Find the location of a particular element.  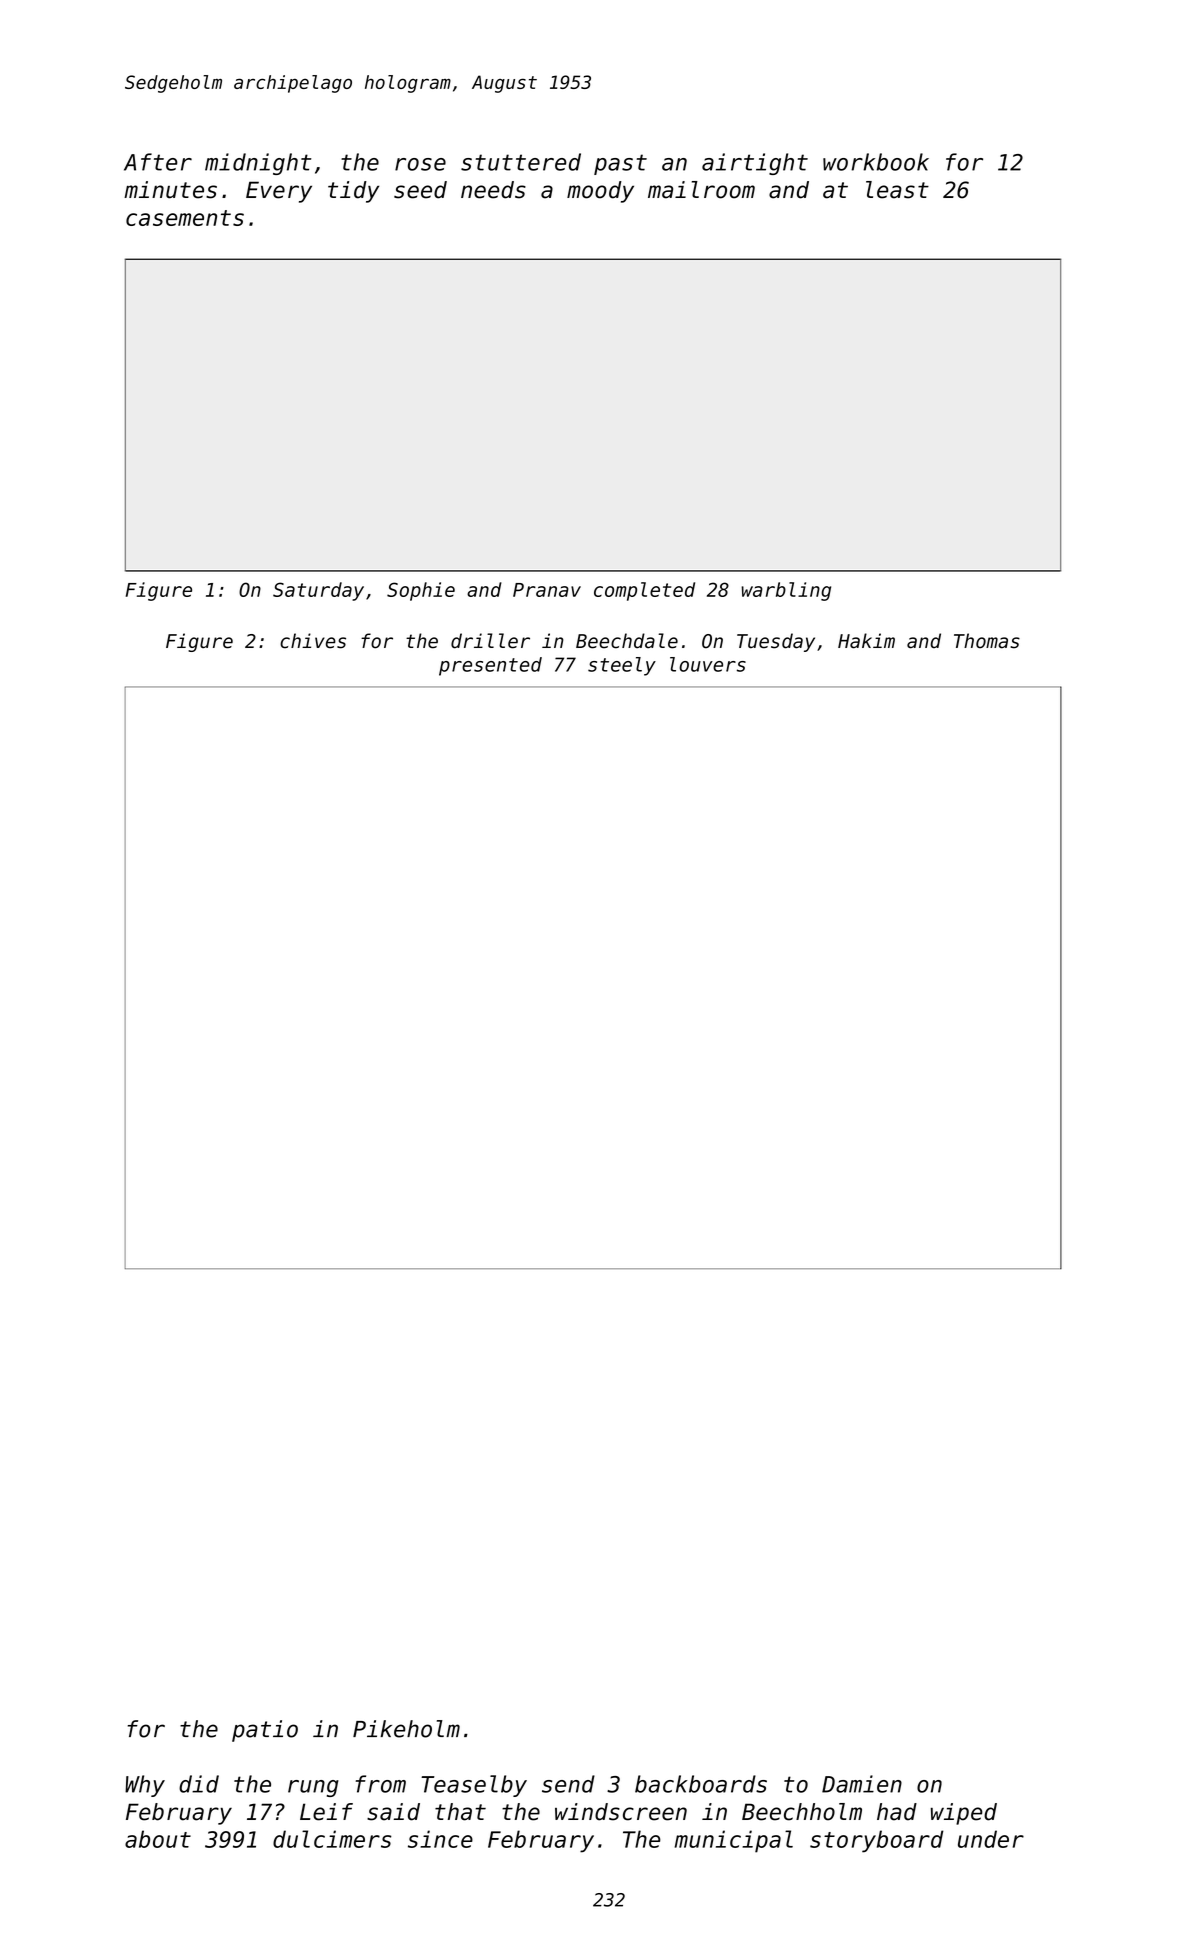

dulcimers is located at coordinates (332, 1839).
